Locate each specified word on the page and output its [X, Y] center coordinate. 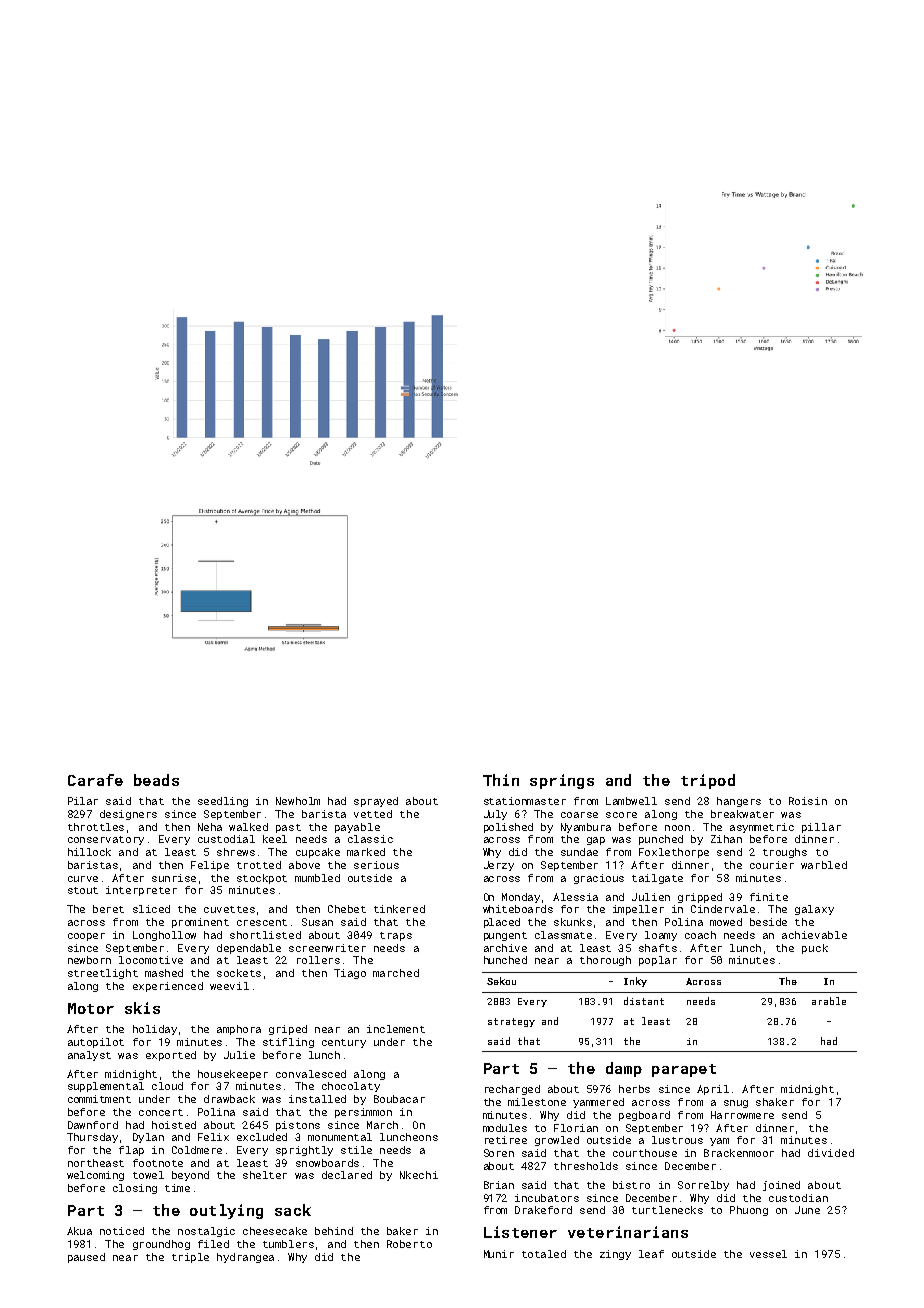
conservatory [106, 840]
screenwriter [327, 948]
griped [288, 1030]
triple [190, 1258]
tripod [708, 781]
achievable [814, 935]
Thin [501, 780]
